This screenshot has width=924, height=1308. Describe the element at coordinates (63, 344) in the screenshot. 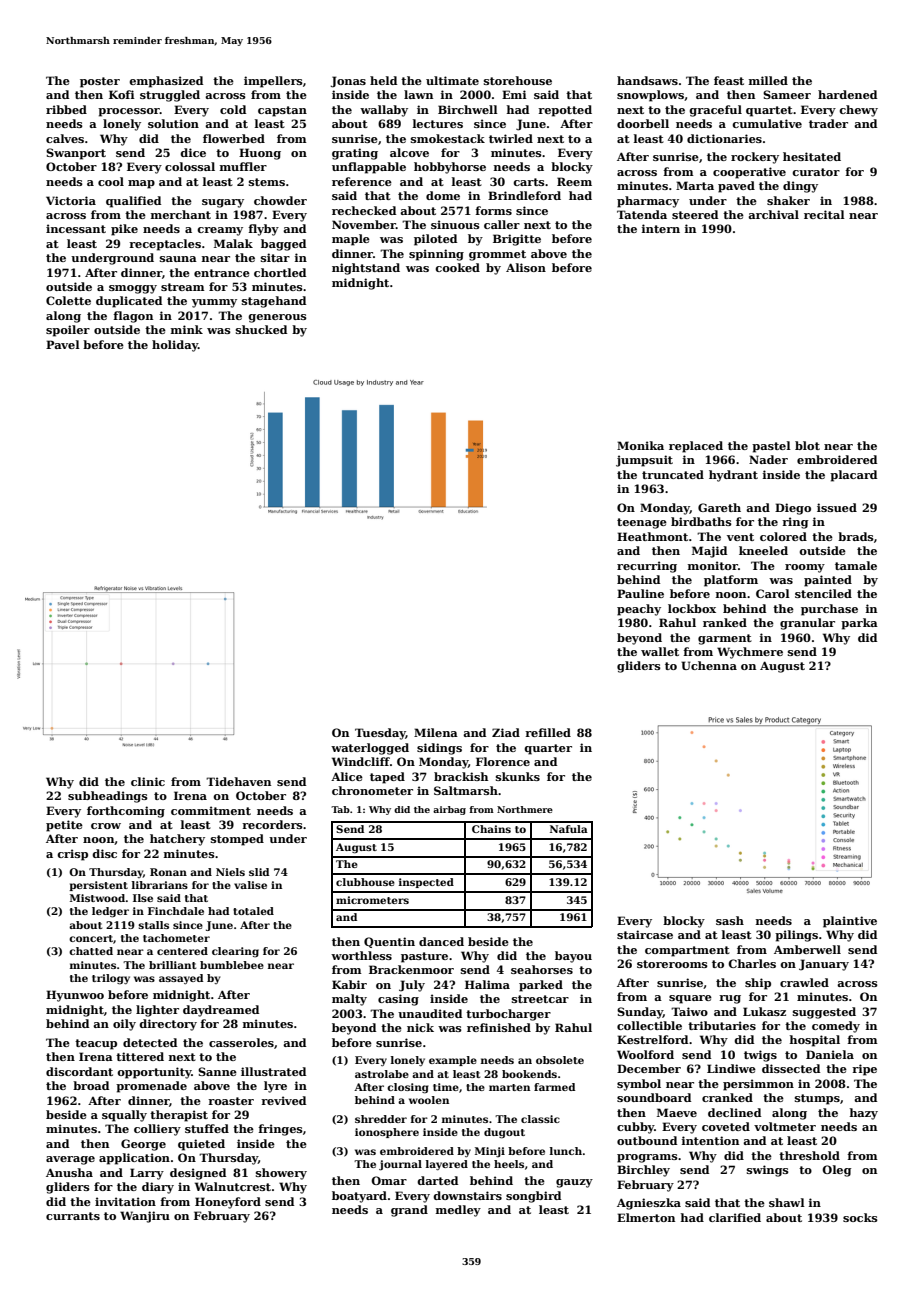

I see `Pavel` at that location.
